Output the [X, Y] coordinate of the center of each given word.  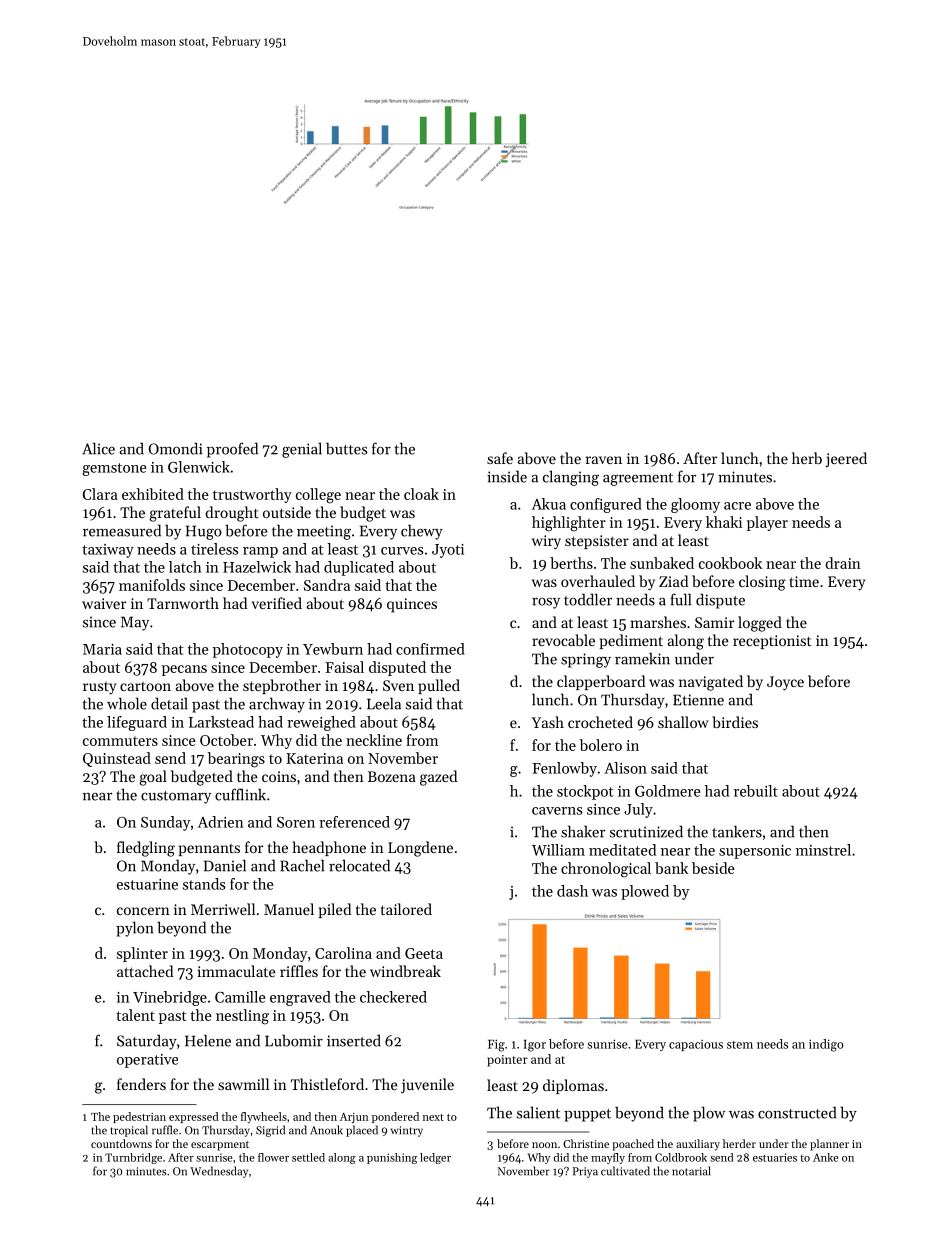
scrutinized [646, 831]
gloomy [695, 505]
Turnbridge [133, 1158]
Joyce [785, 683]
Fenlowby [564, 769]
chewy [422, 532]
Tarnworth [183, 603]
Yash [547, 722]
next [433, 1117]
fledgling [146, 849]
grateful [175, 514]
